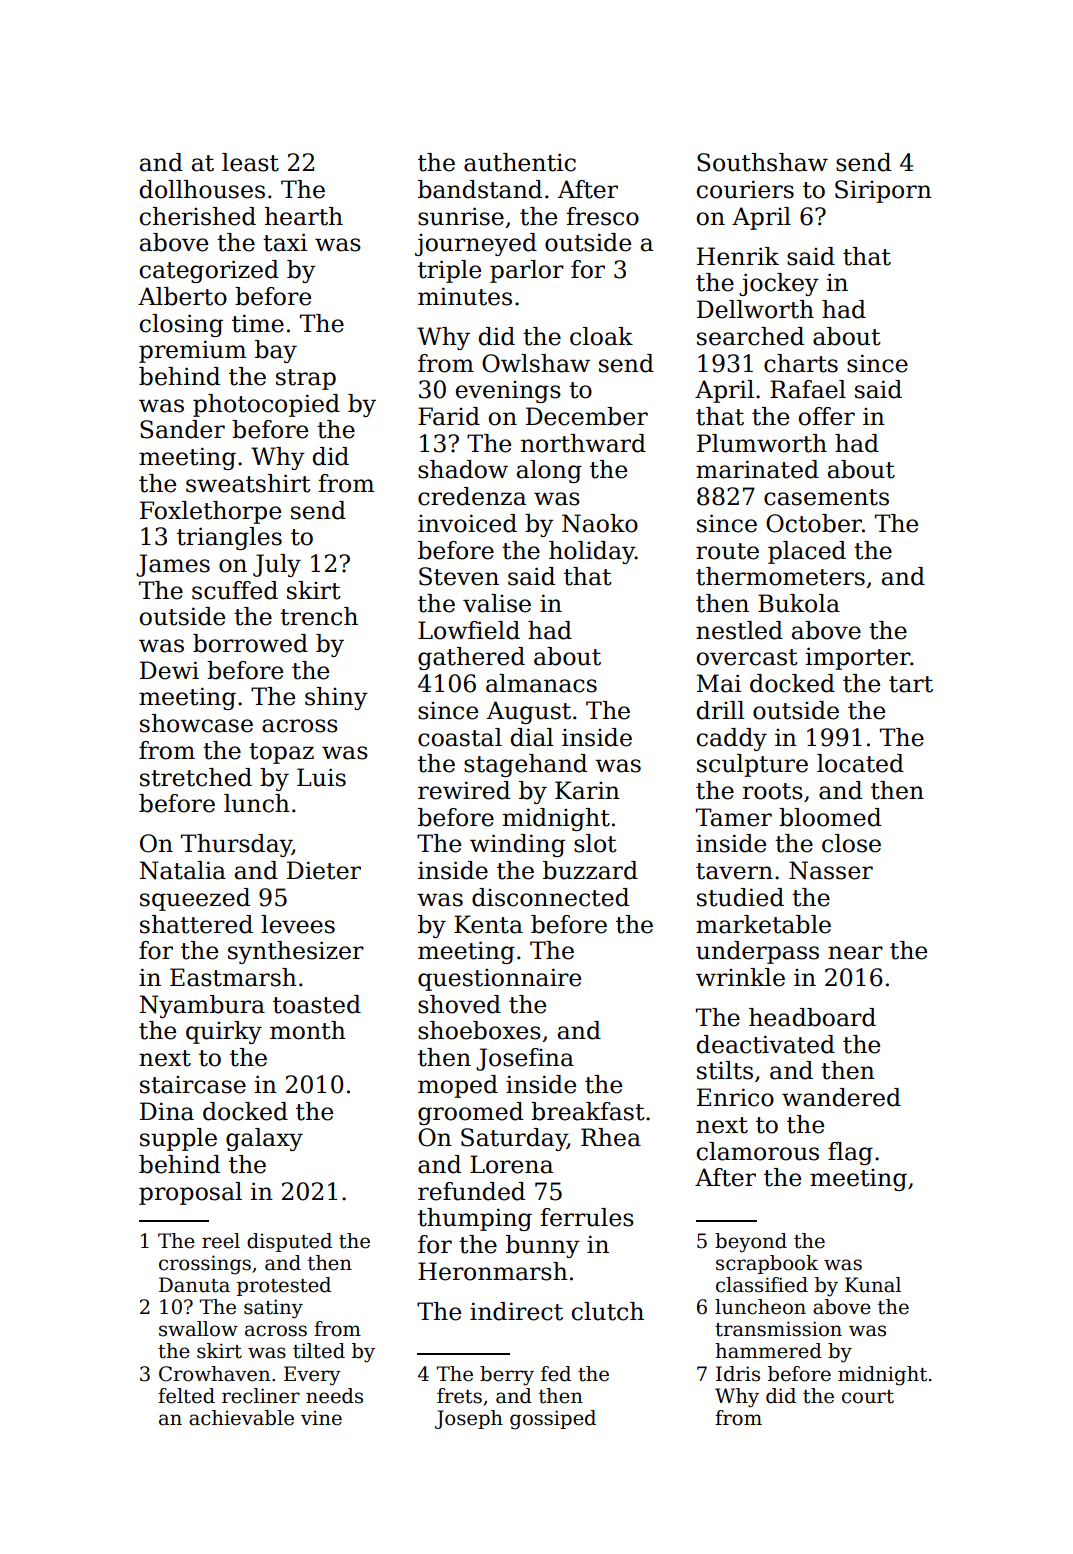  What do you see at coordinates (202, 189) in the page?
I see `dollhouses` at bounding box center [202, 189].
